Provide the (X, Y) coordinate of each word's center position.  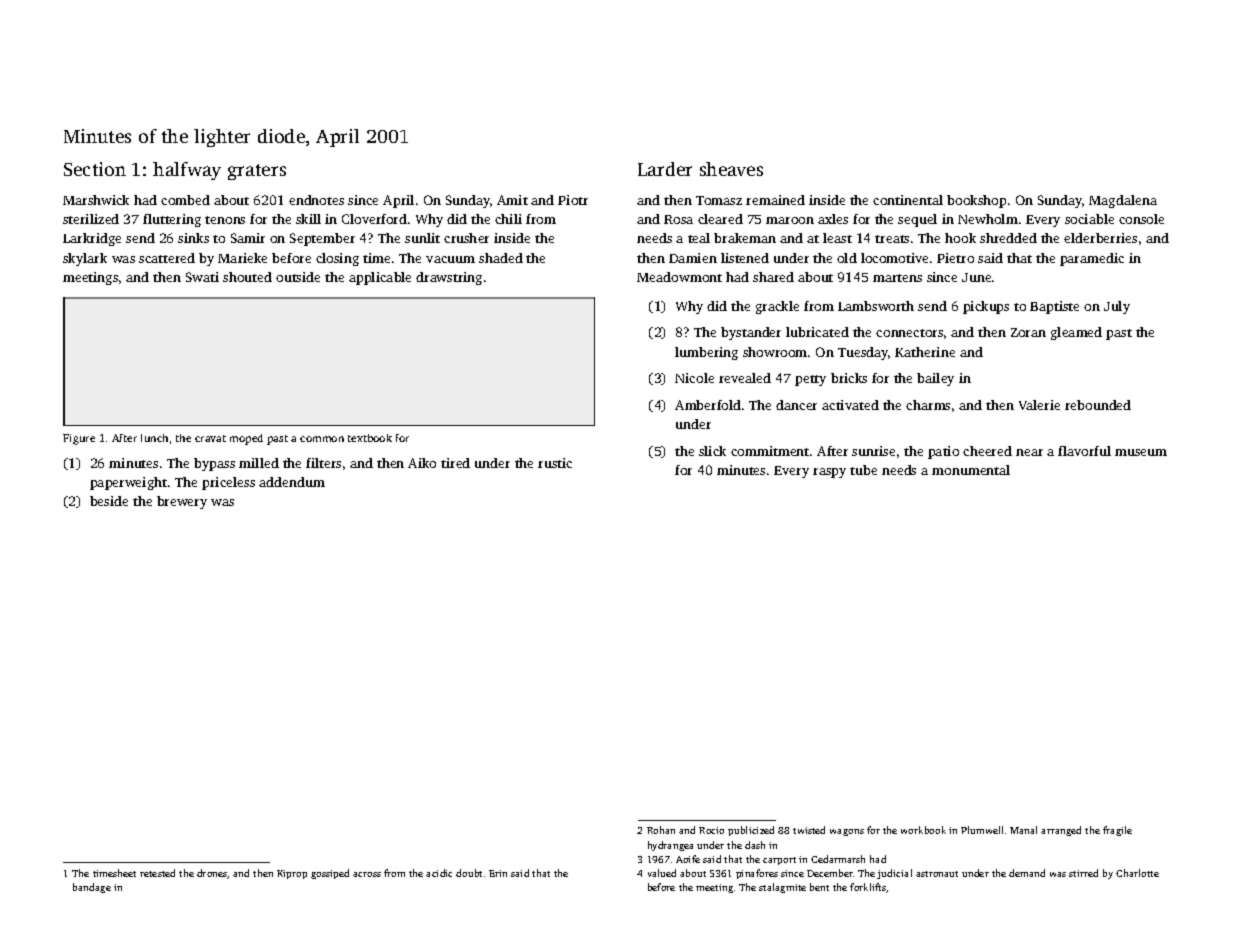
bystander (751, 333)
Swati (202, 277)
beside (109, 501)
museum (1141, 452)
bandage (92, 888)
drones (212, 874)
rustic (555, 463)
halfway (187, 171)
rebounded (1098, 405)
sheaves (731, 169)
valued (662, 873)
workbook (923, 830)
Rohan (661, 830)
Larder (665, 169)
